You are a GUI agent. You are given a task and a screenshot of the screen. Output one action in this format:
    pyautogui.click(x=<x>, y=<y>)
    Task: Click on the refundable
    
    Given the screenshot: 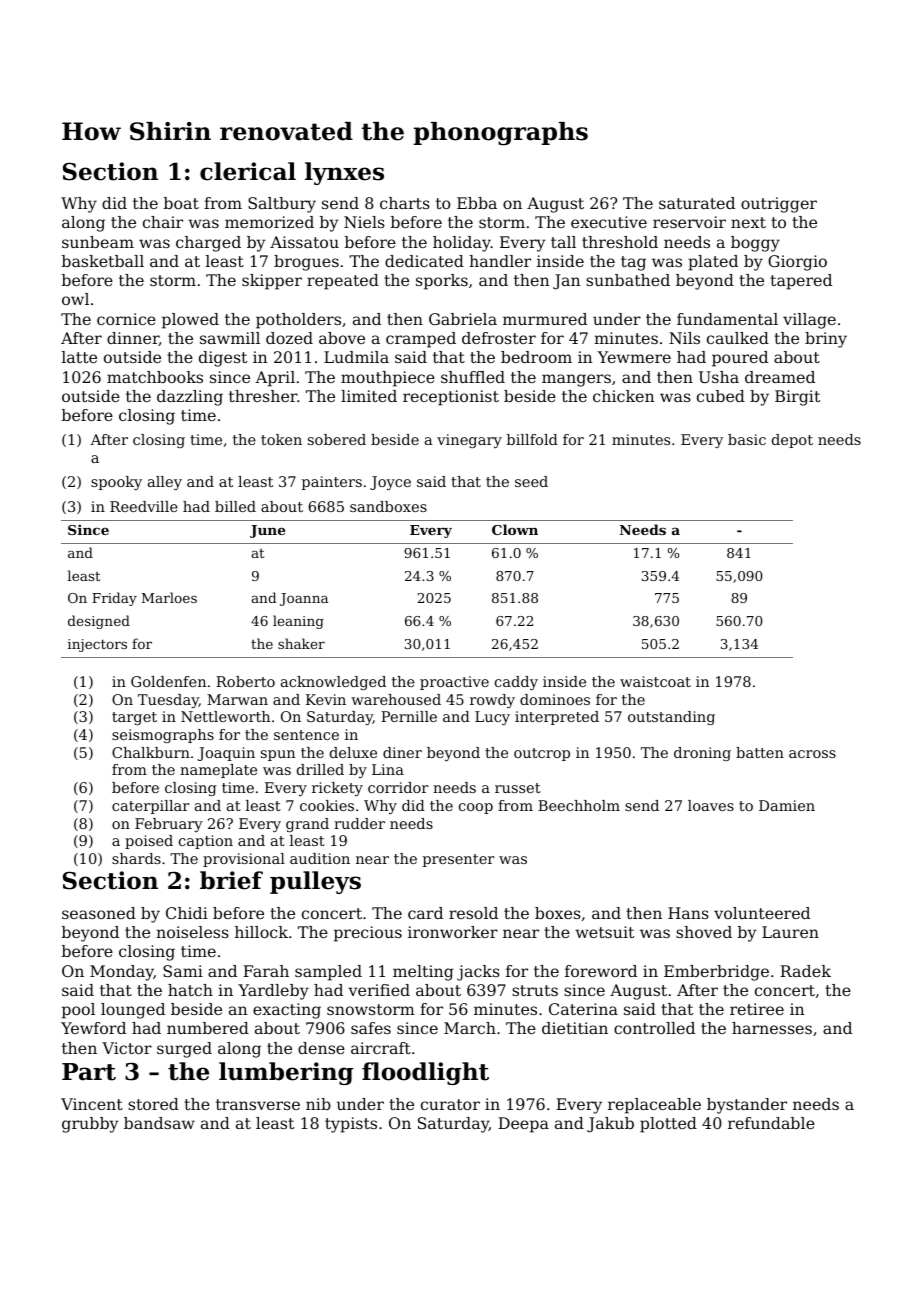 What is the action you would take?
    pyautogui.click(x=771, y=1123)
